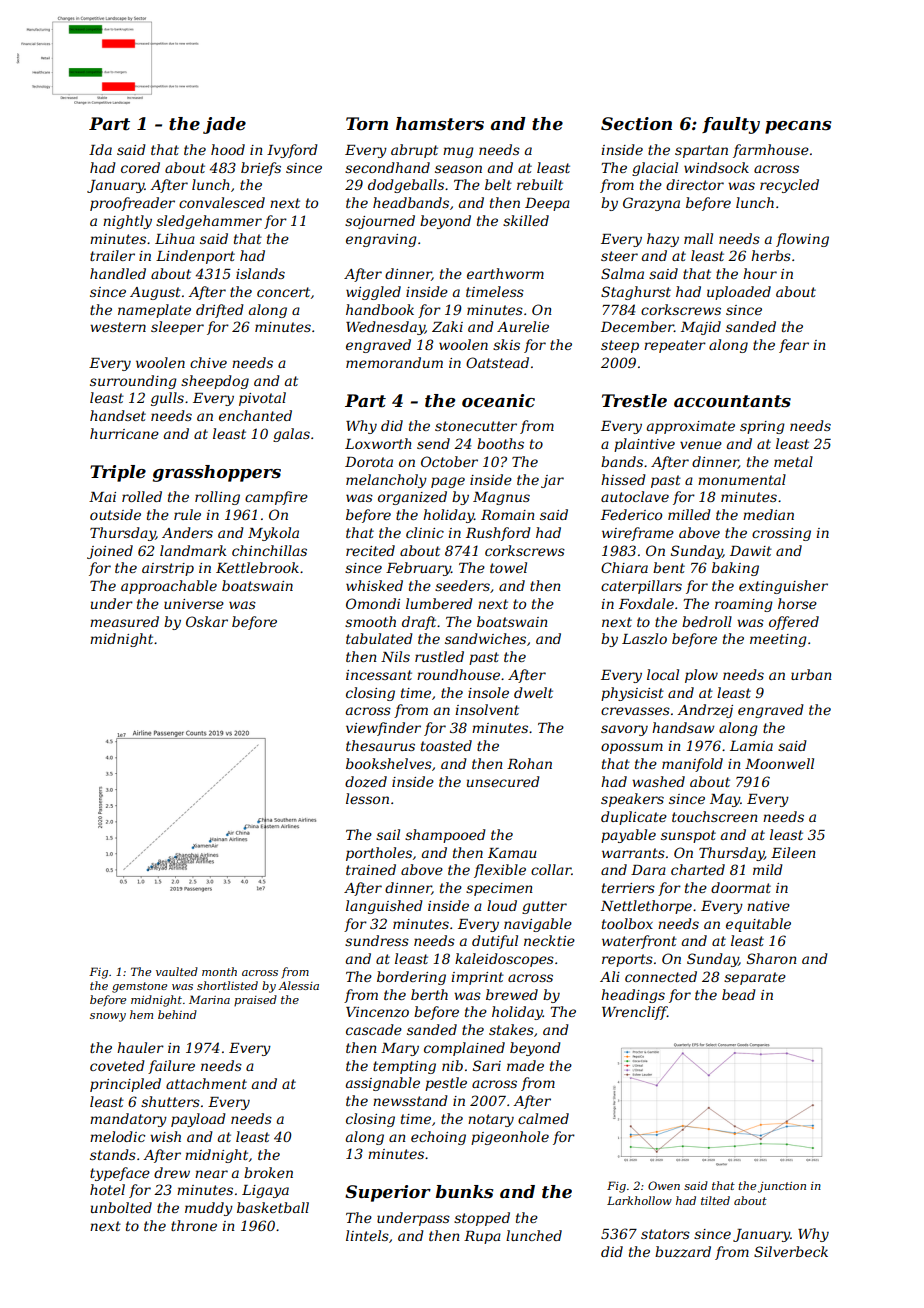 This page has height=1308, width=924. Describe the element at coordinates (378, 443) in the page. I see `Loxworth` at that location.
